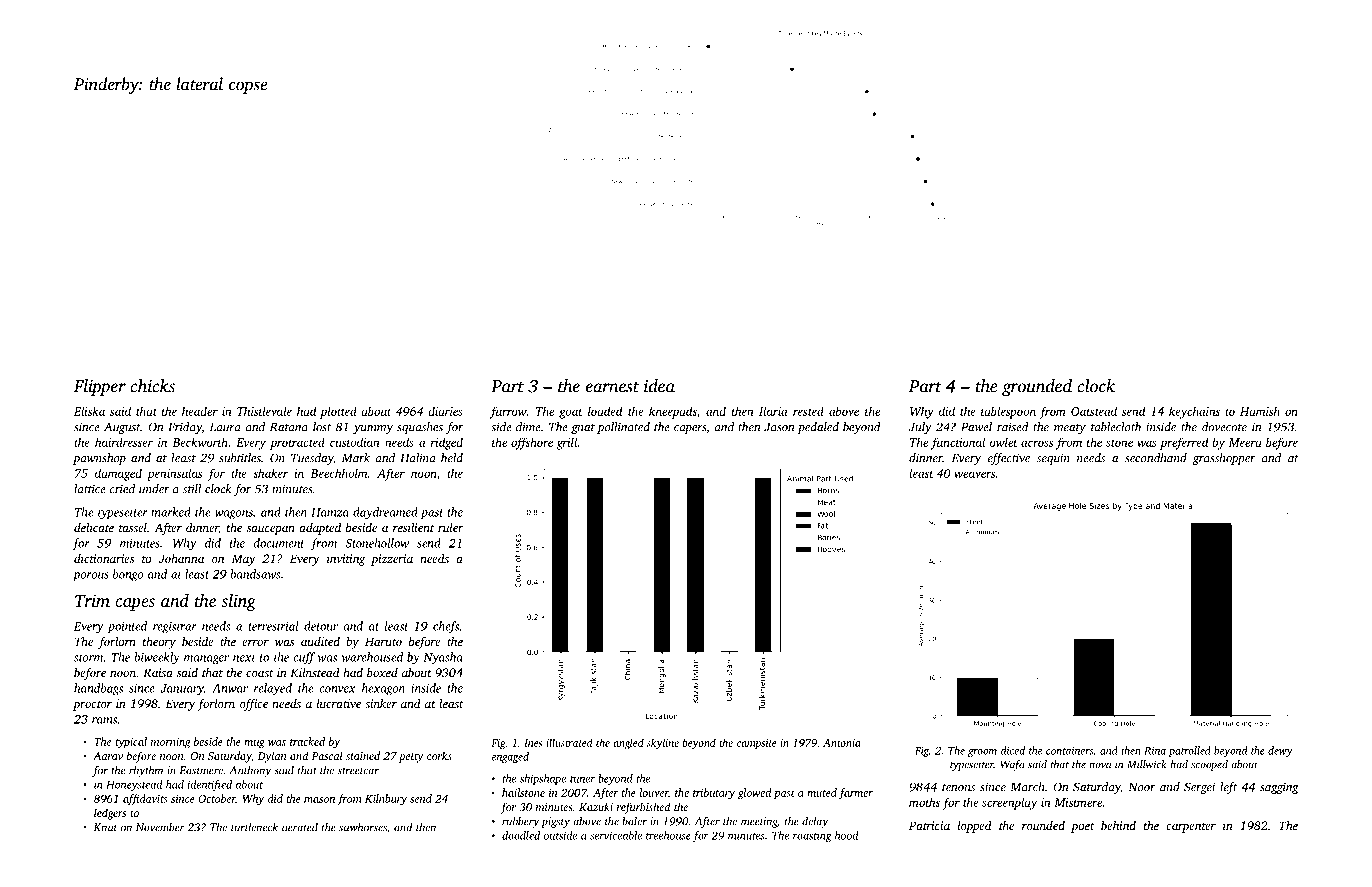  I want to click on skyline, so click(663, 743).
